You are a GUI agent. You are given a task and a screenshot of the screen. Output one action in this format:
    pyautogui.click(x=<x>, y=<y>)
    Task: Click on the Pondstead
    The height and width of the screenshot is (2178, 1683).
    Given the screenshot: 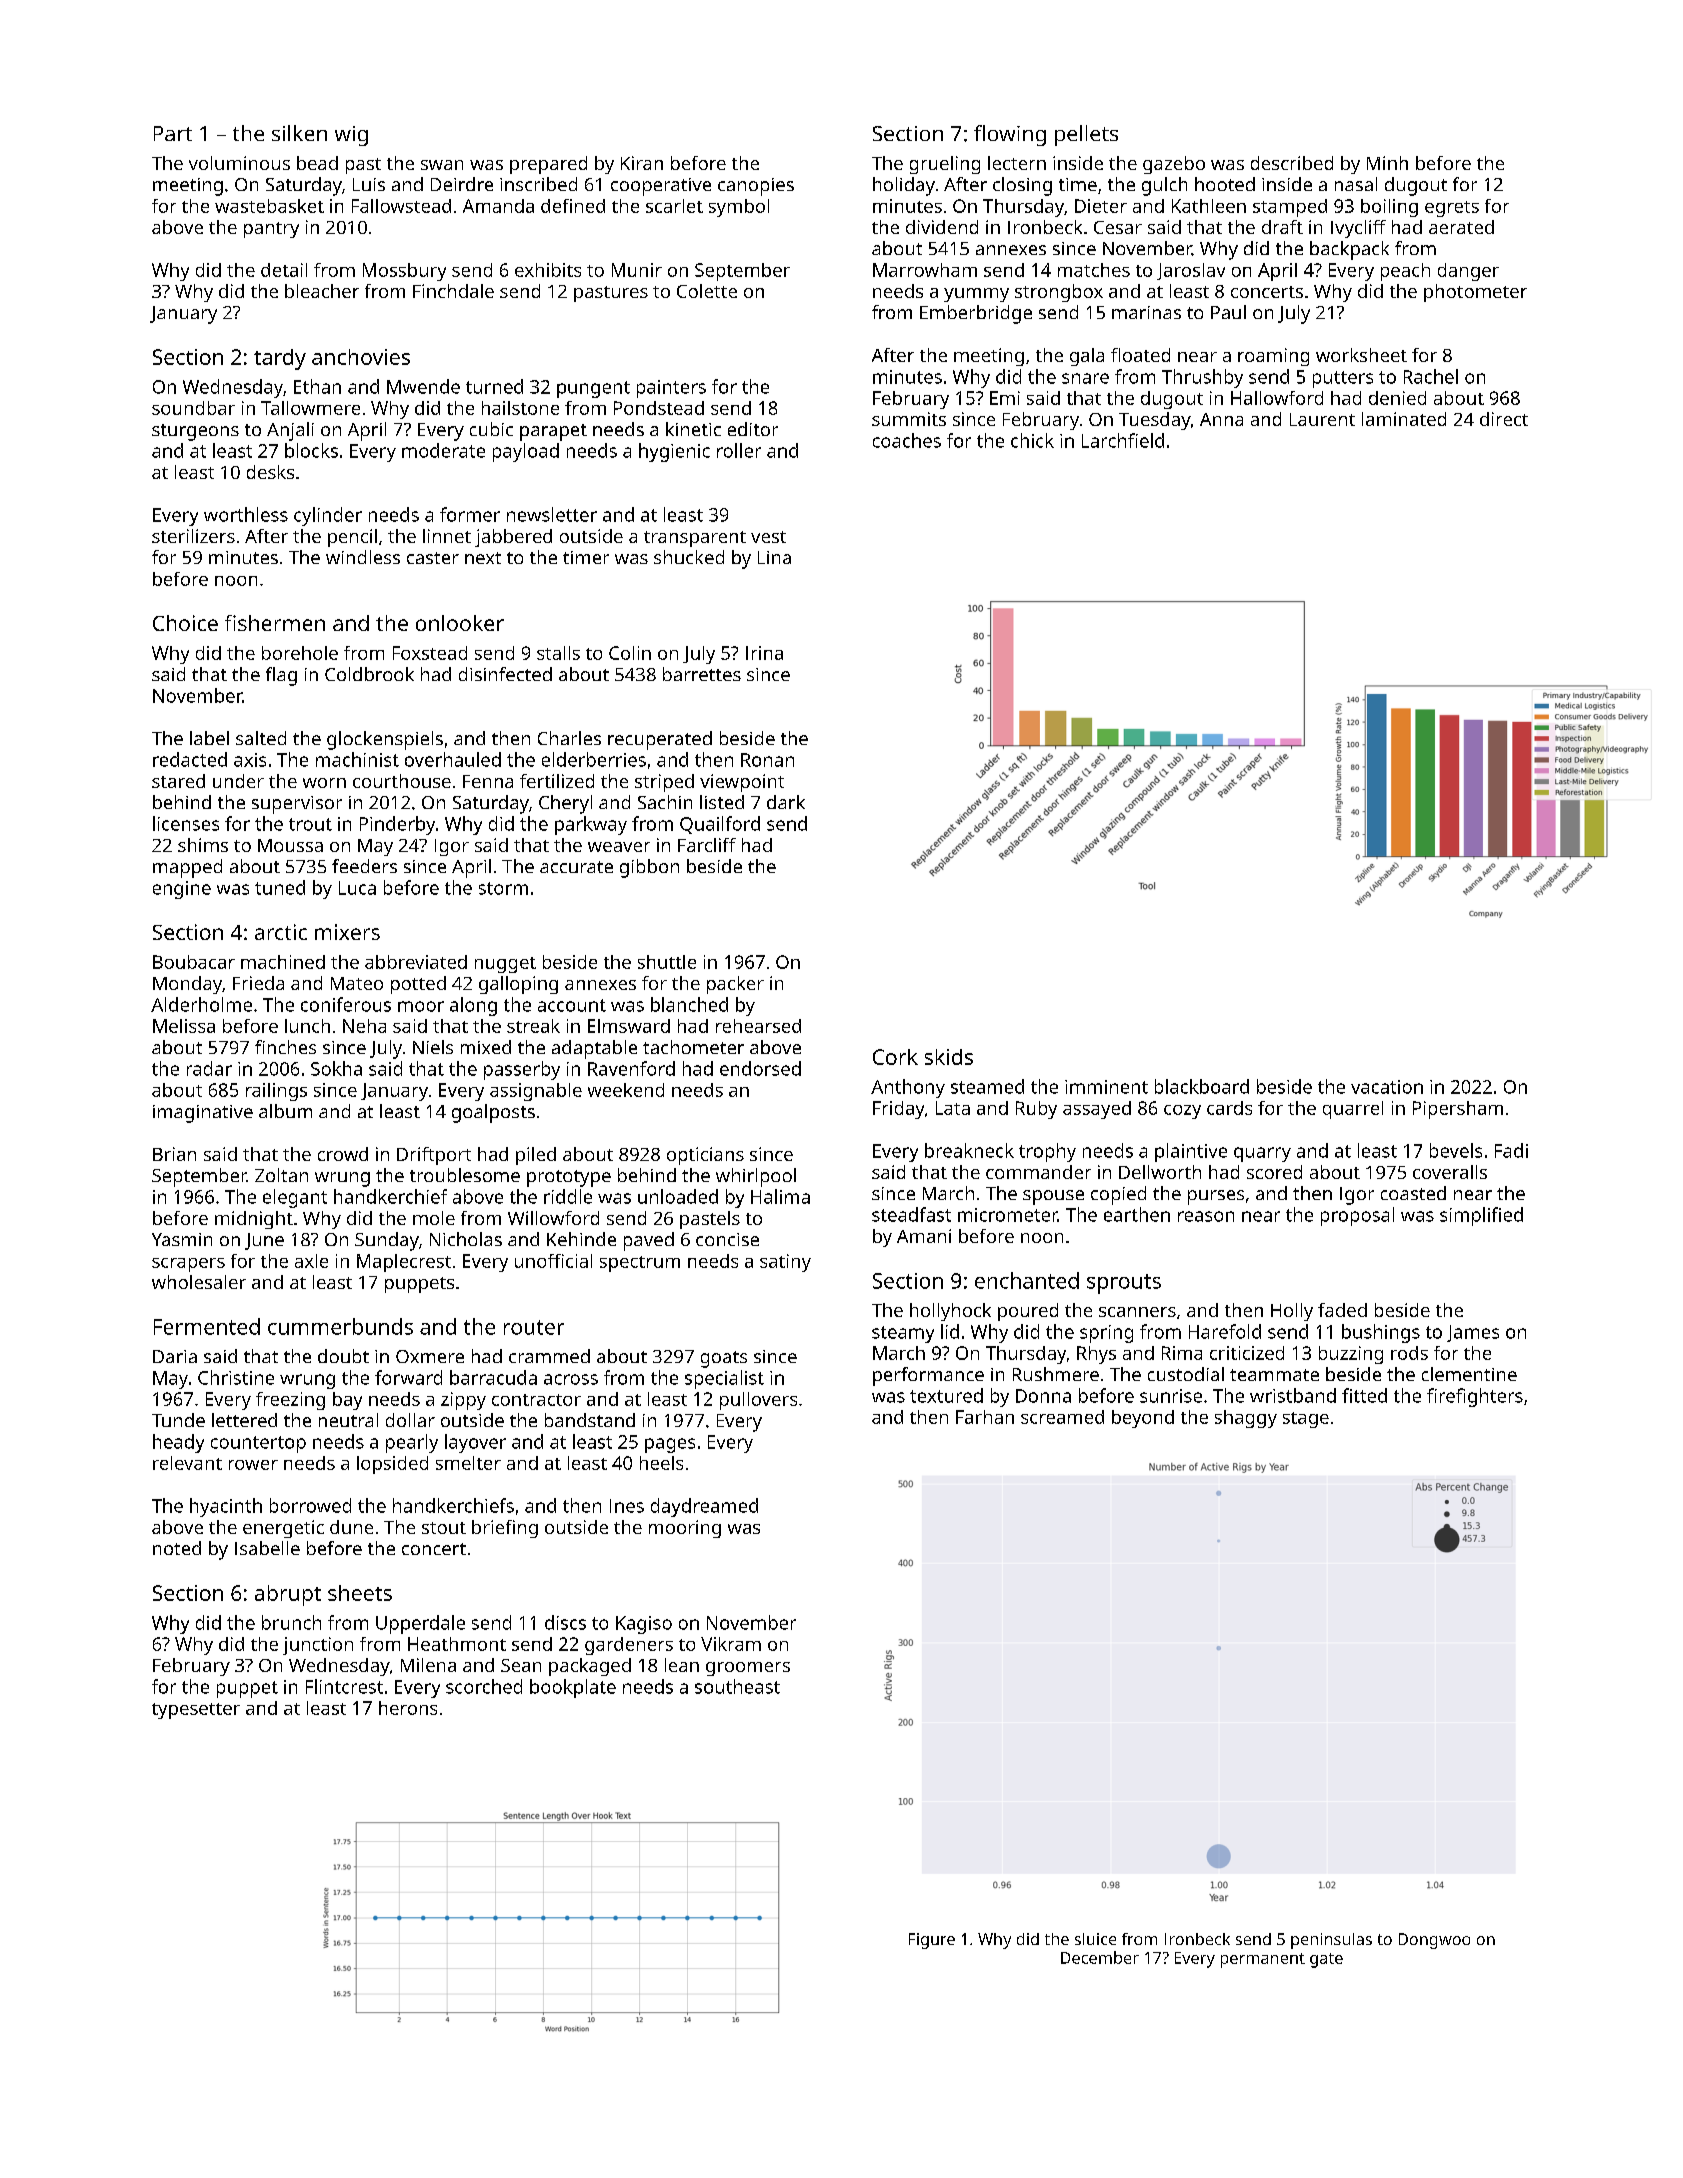 What is the action you would take?
    pyautogui.click(x=659, y=408)
